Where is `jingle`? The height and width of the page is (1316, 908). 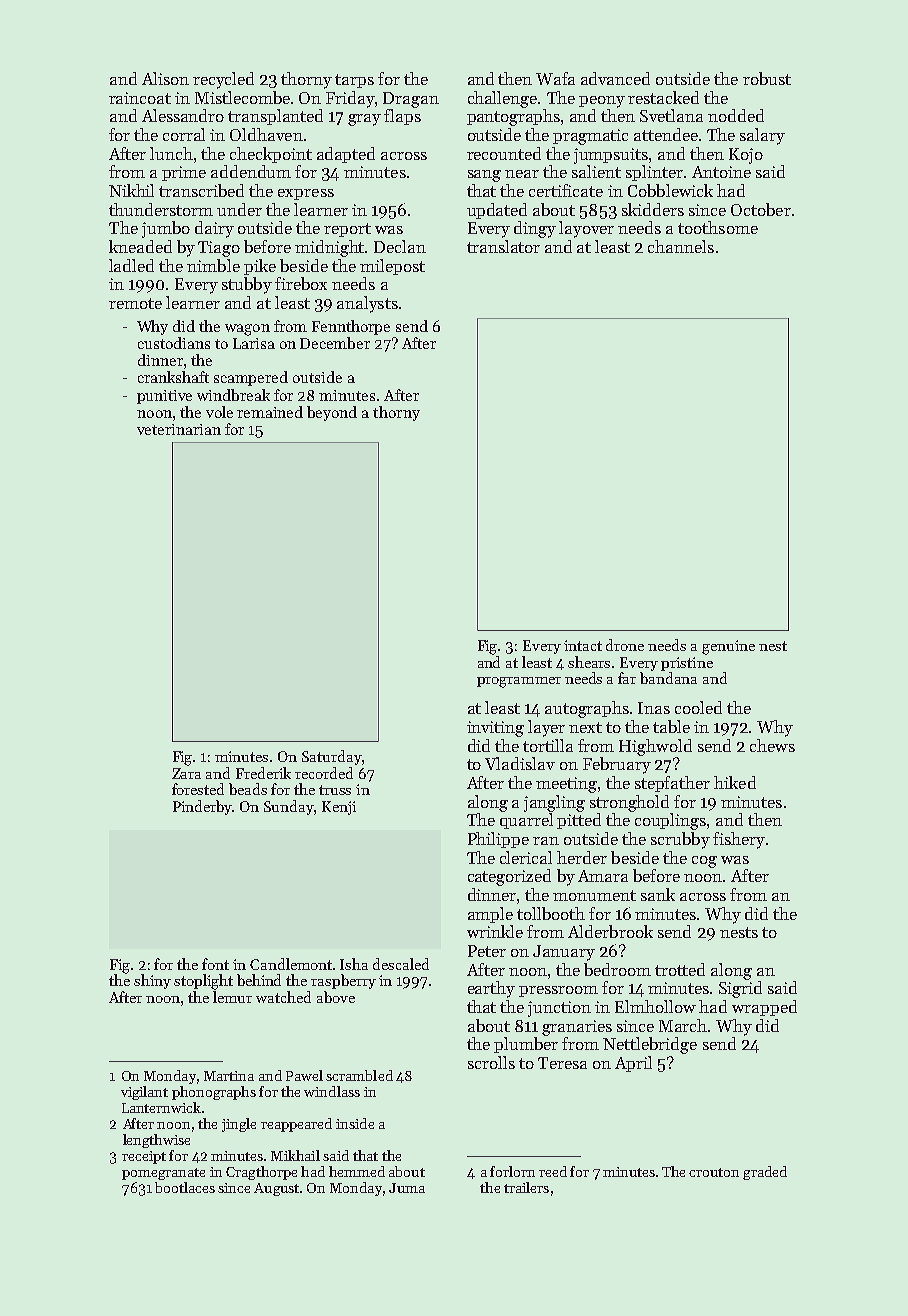
jingle is located at coordinates (239, 1125).
